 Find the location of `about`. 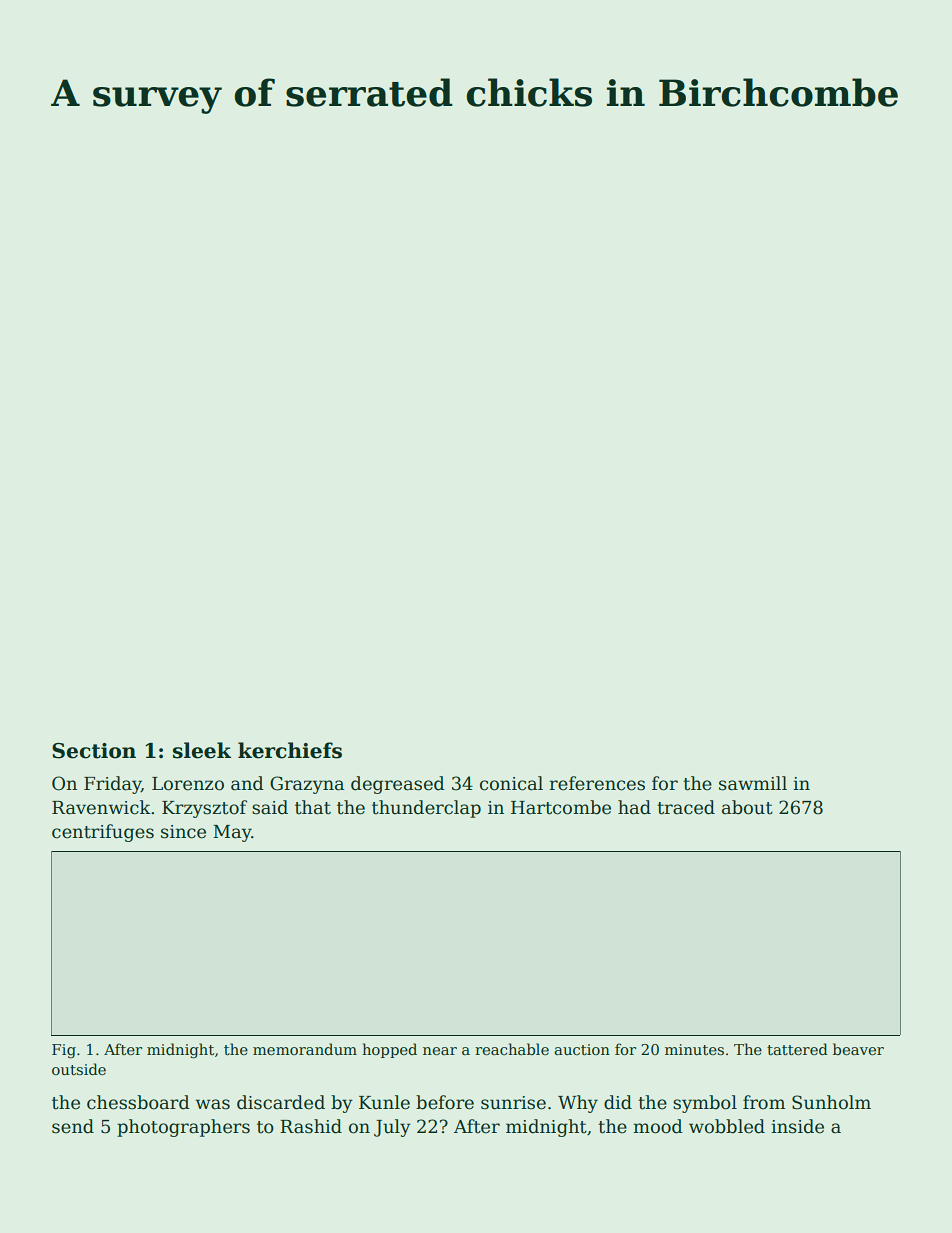

about is located at coordinates (747, 807).
